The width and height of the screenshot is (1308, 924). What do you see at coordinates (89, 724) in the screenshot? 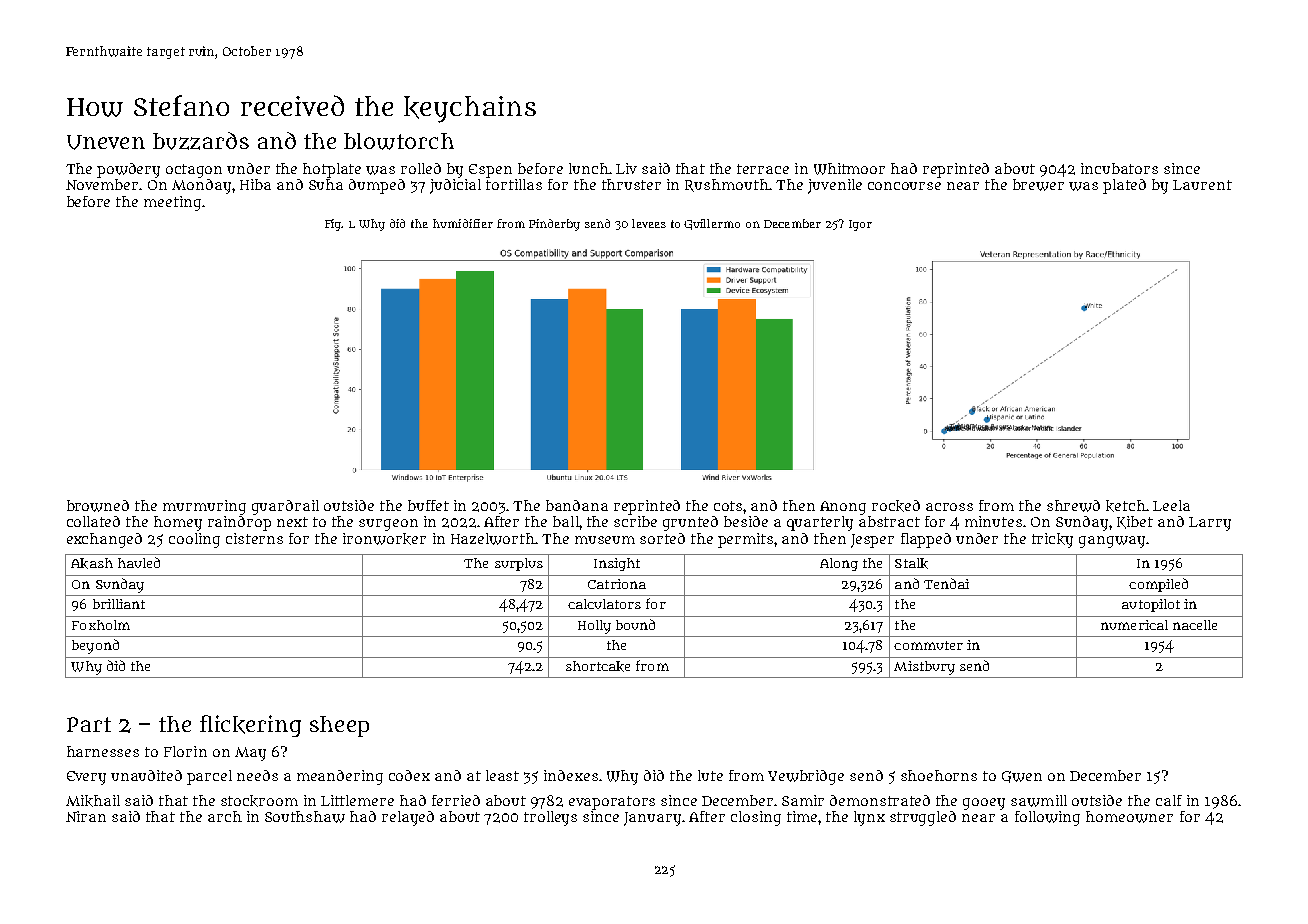
I see `Part` at bounding box center [89, 724].
